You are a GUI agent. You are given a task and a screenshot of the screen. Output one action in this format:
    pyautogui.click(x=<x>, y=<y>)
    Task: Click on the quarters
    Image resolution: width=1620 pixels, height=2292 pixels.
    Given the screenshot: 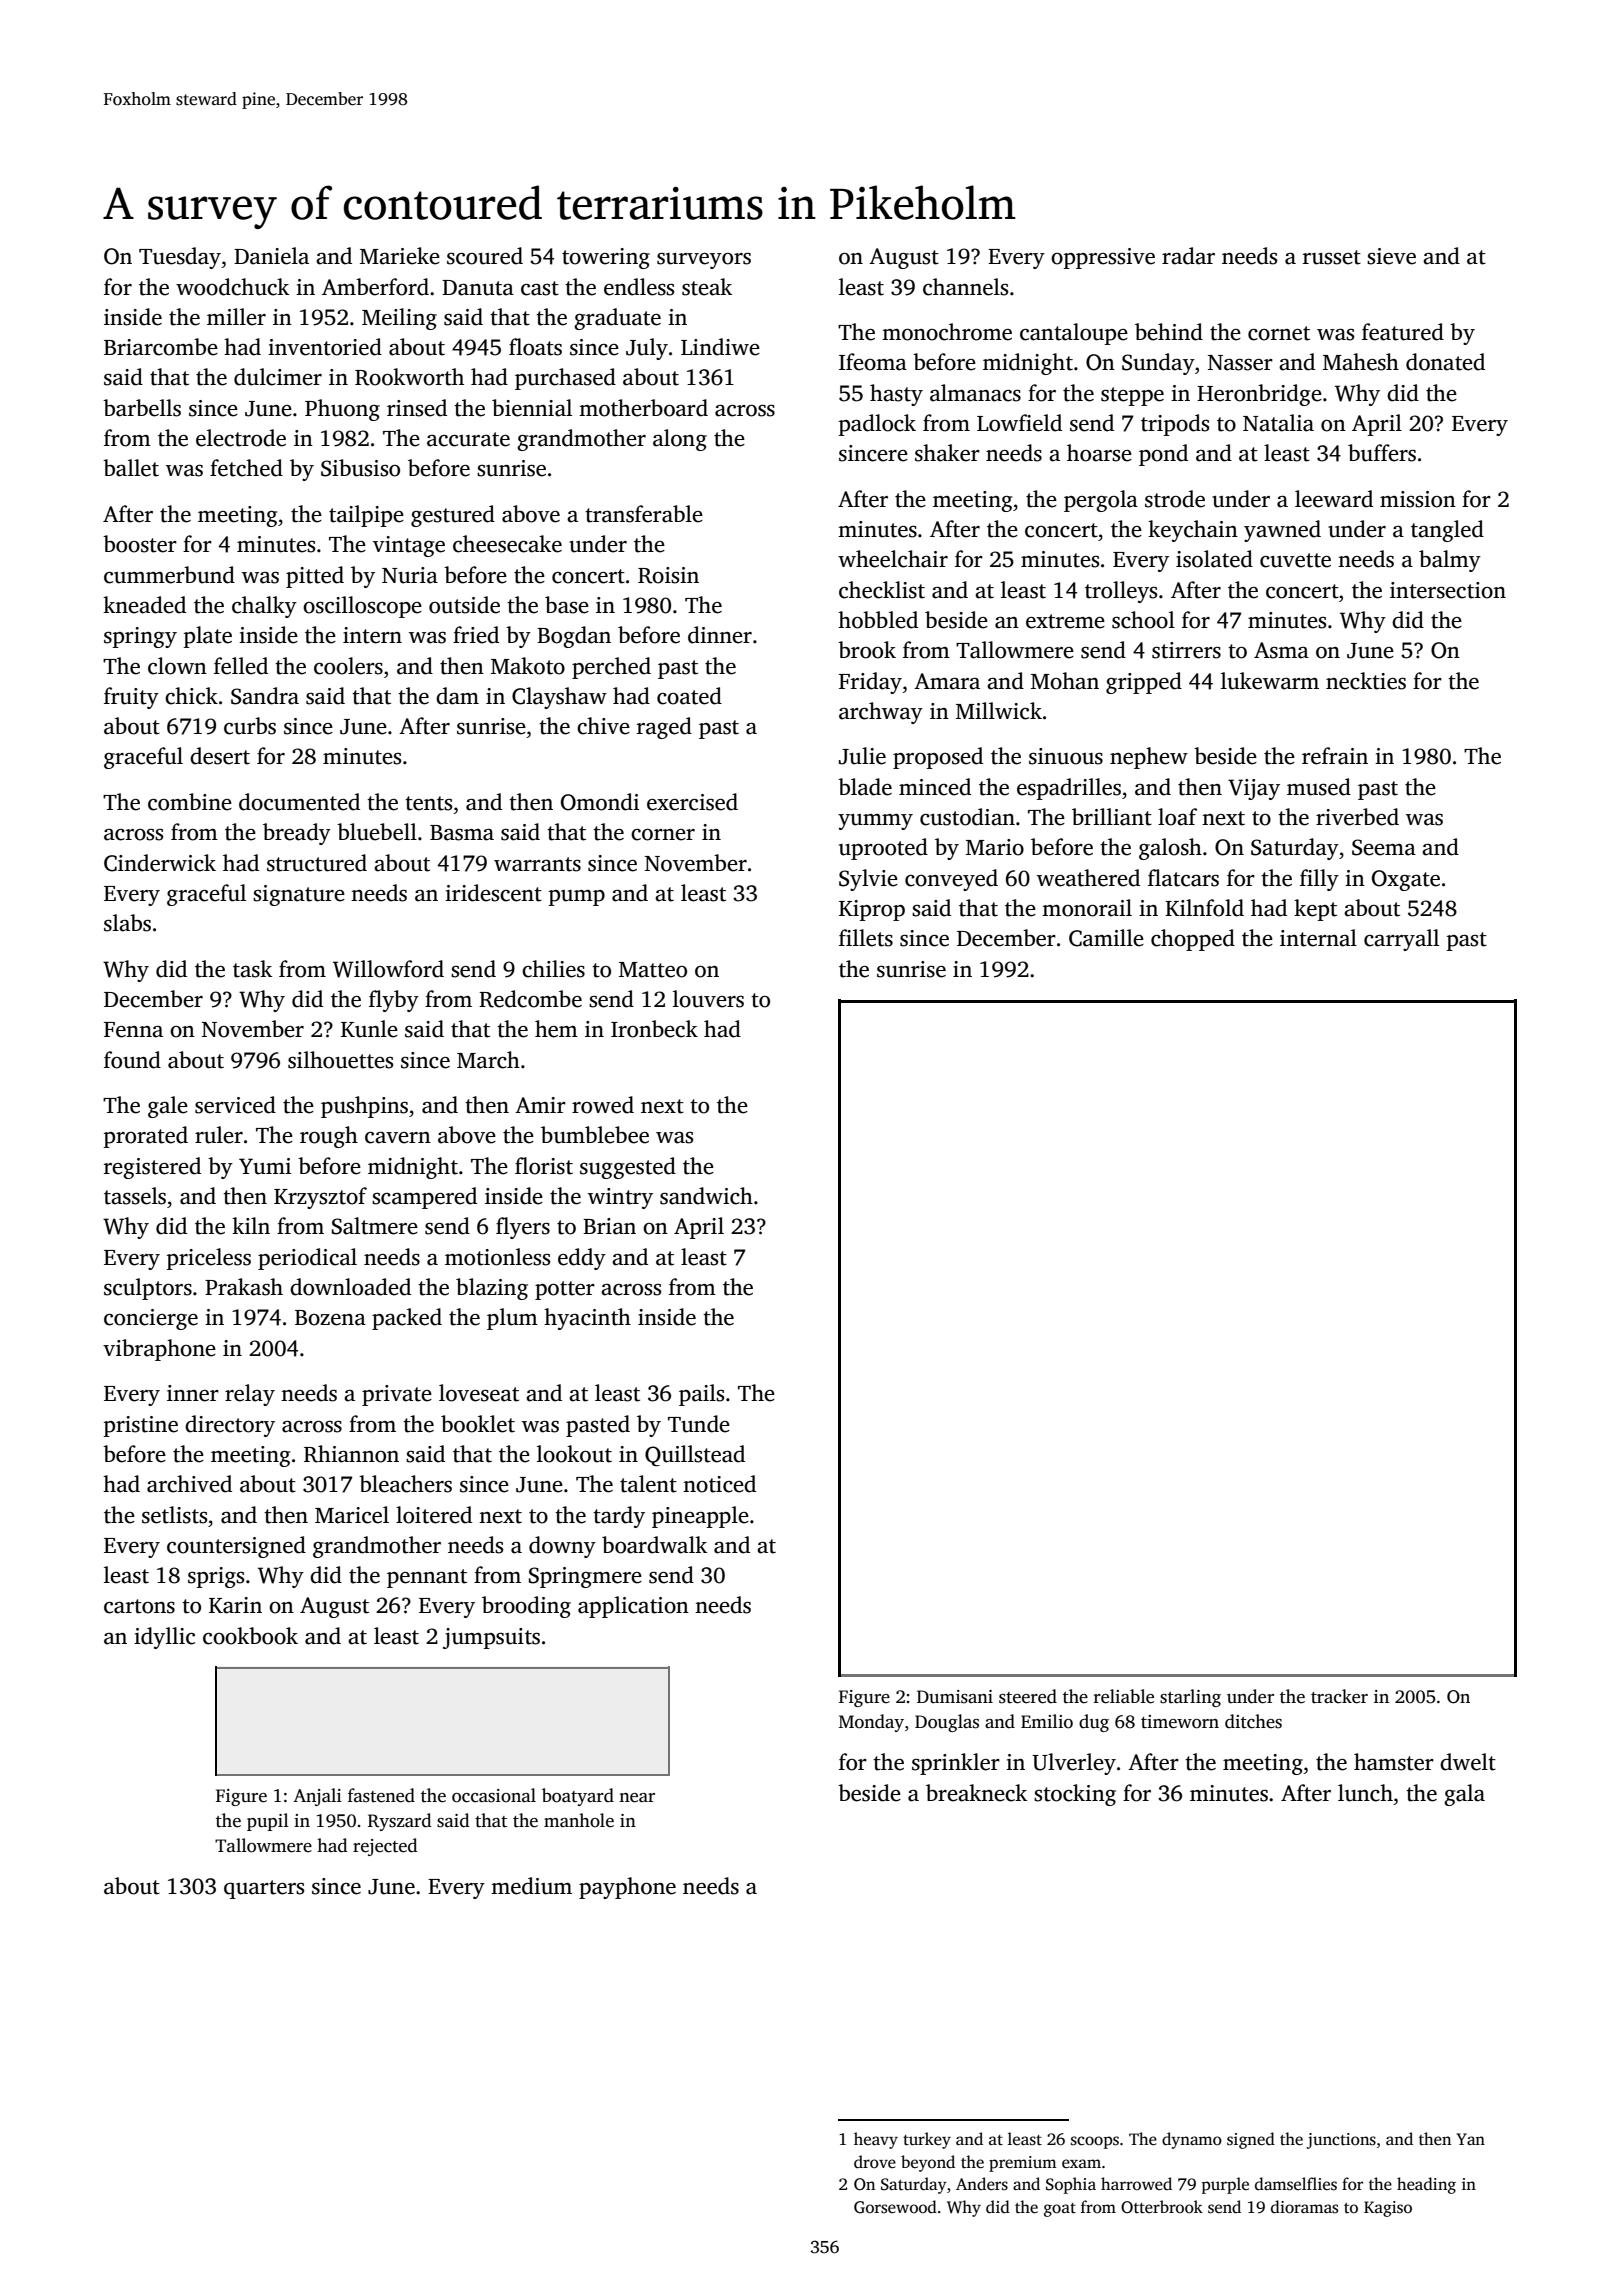 What is the action you would take?
    pyautogui.click(x=264, y=1889)
